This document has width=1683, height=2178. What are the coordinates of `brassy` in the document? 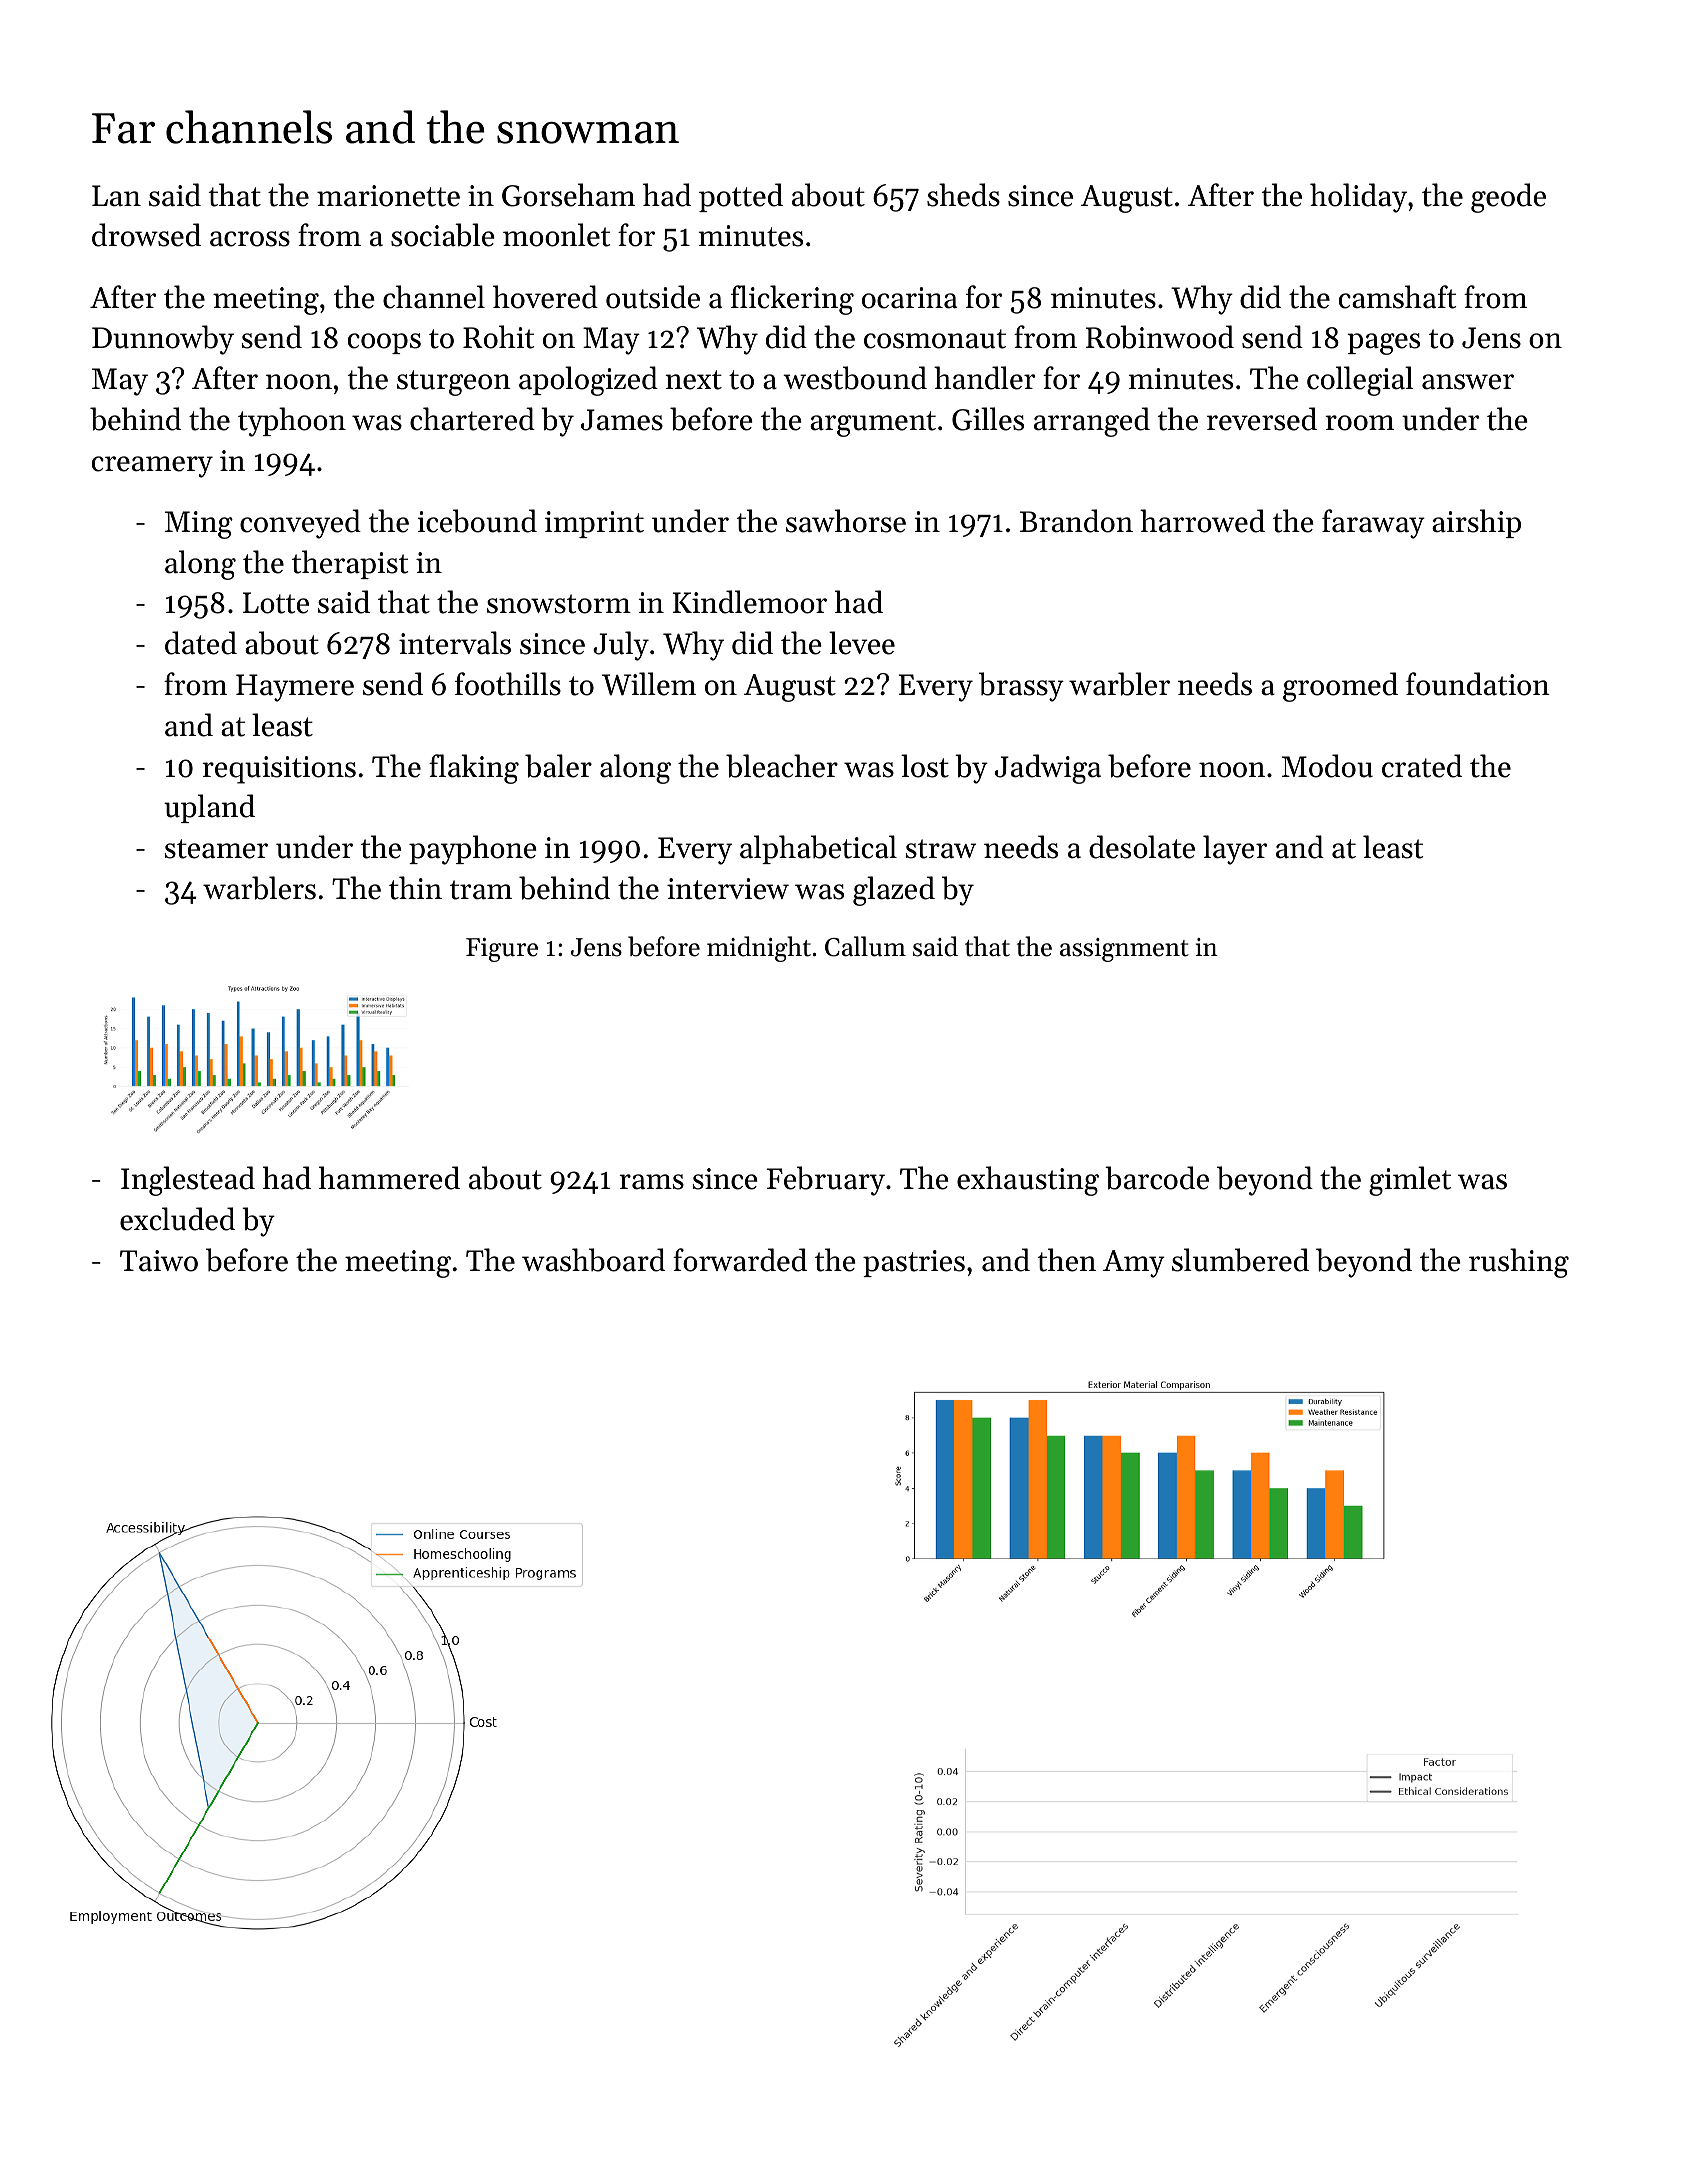 It's located at (1021, 687).
